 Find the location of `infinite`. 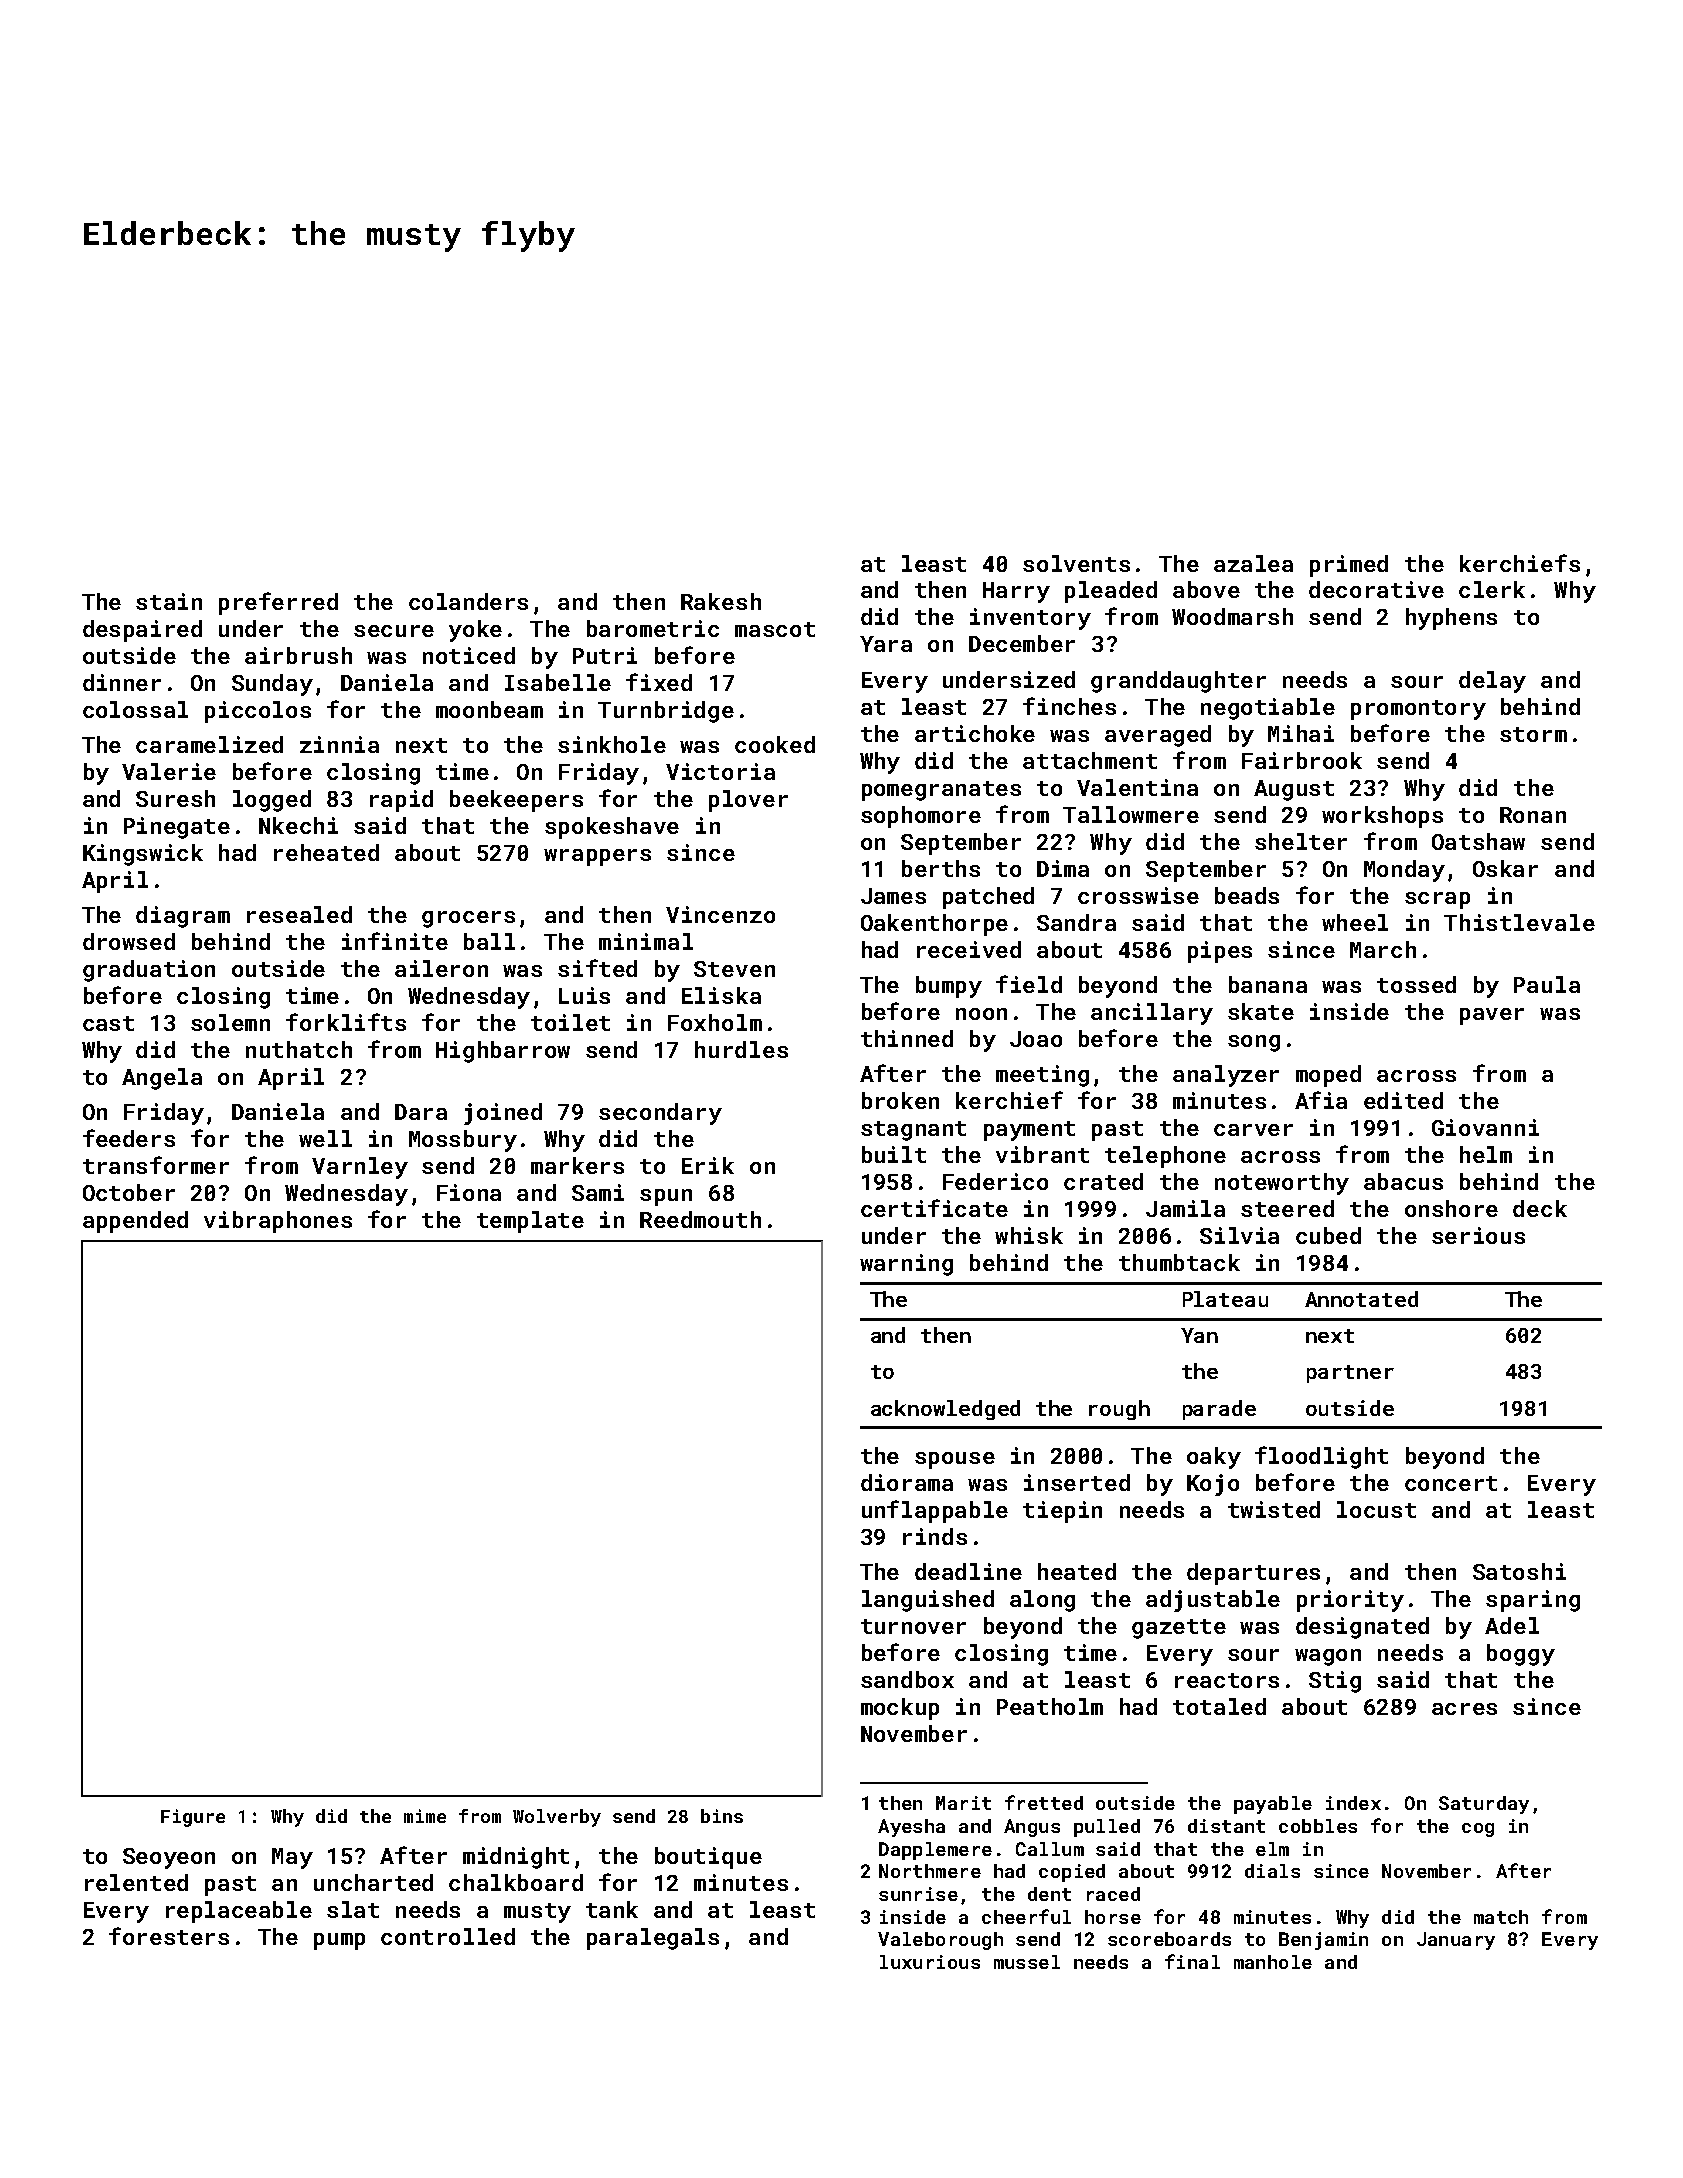

infinite is located at coordinates (395, 941).
